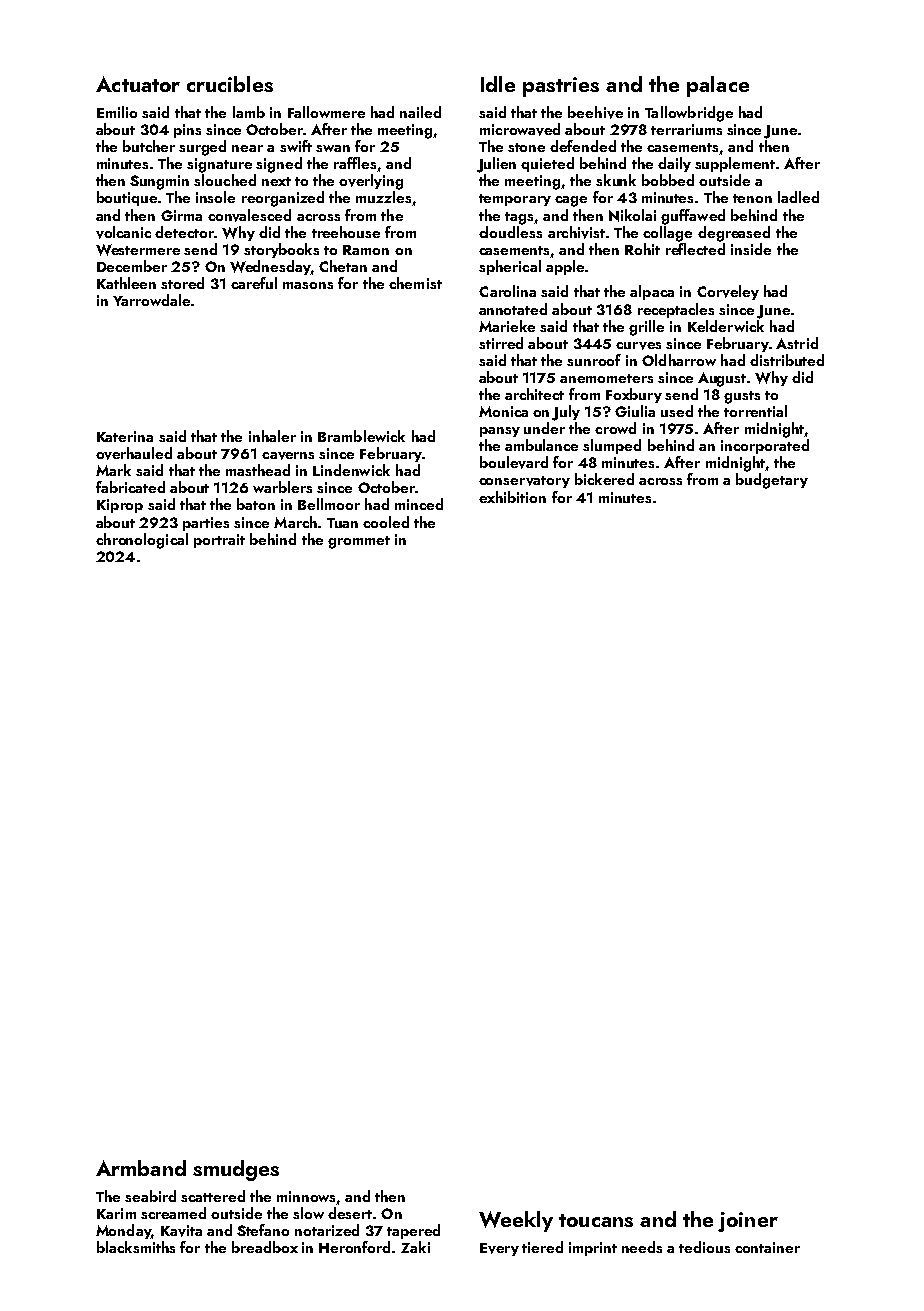 This screenshot has width=924, height=1311. What do you see at coordinates (125, 436) in the screenshot?
I see `Katerina` at bounding box center [125, 436].
